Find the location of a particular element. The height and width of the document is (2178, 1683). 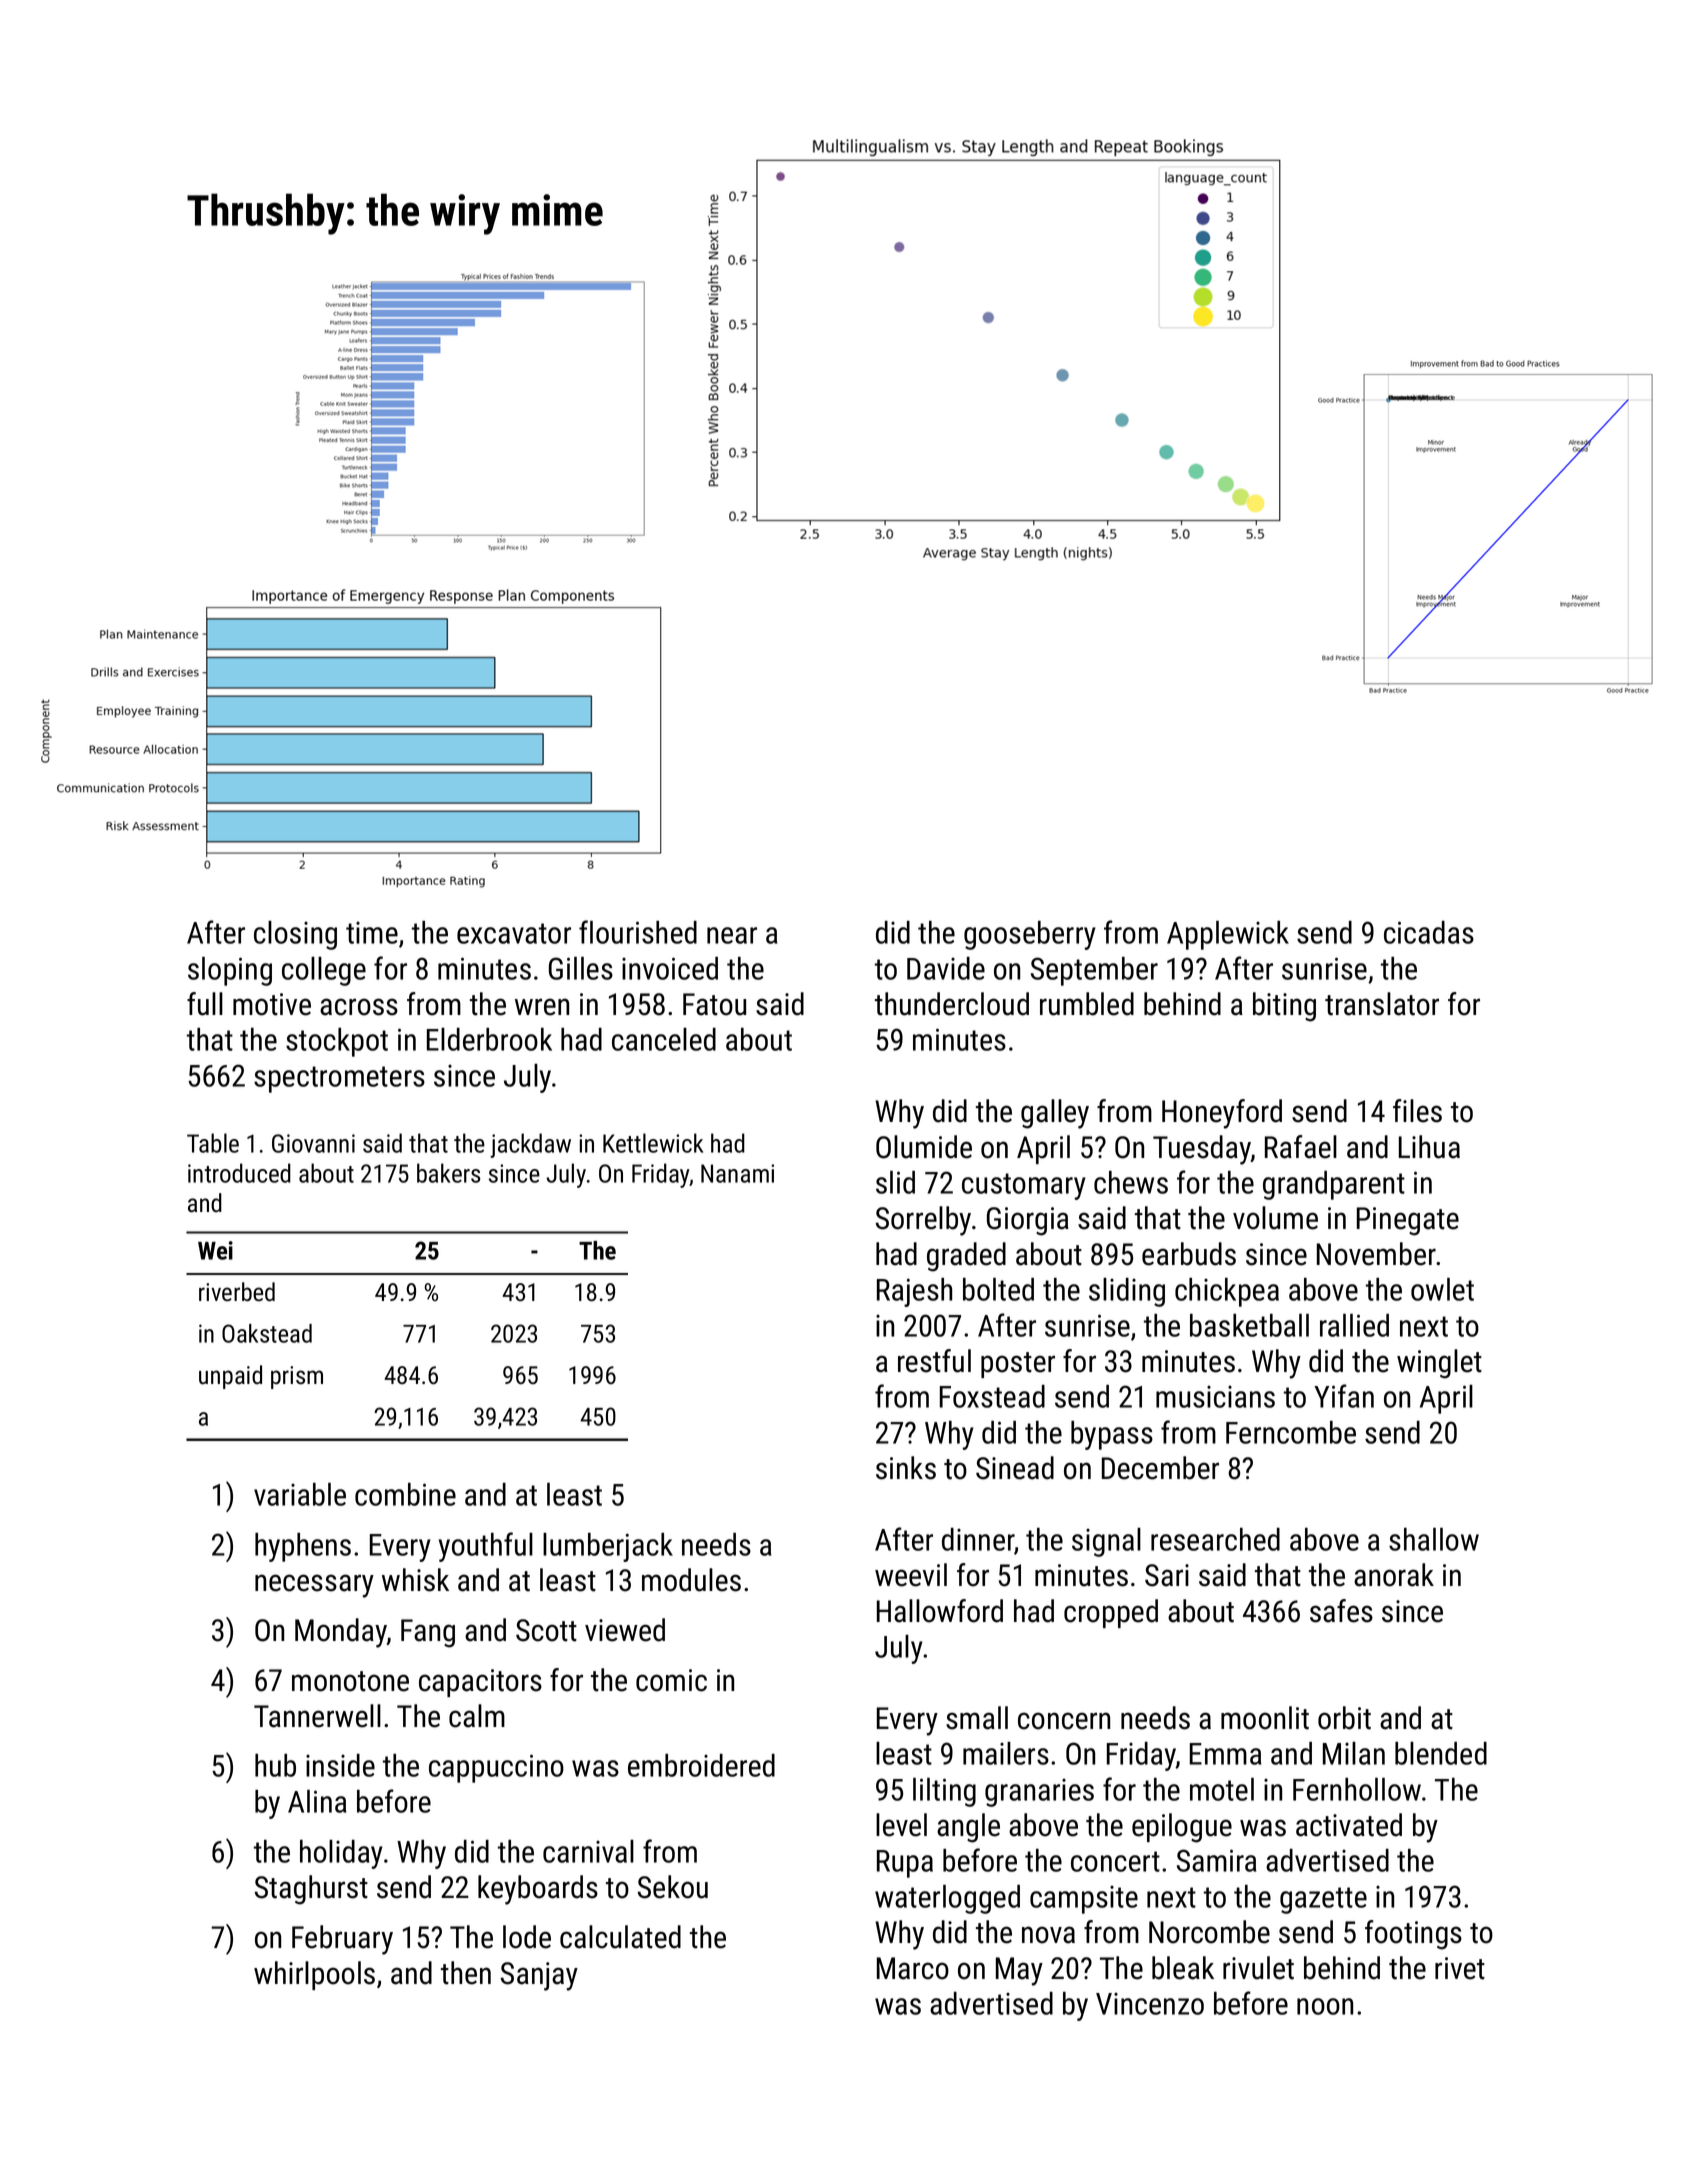

Sinead is located at coordinates (1015, 1468).
